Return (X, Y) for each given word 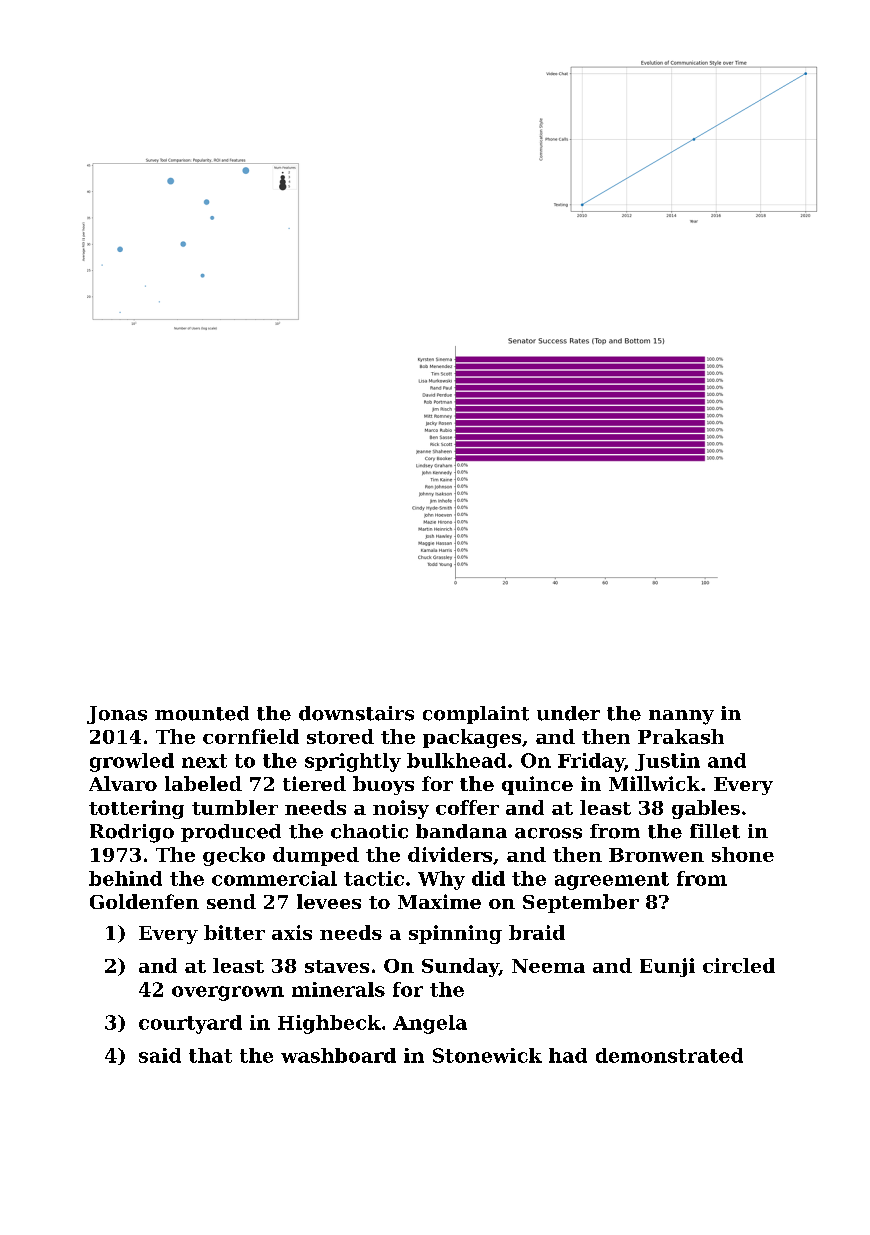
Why (441, 880)
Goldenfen (144, 901)
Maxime (439, 901)
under (568, 713)
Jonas (117, 715)
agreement (612, 881)
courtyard (190, 1024)
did (488, 878)
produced (231, 833)
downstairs (356, 713)
